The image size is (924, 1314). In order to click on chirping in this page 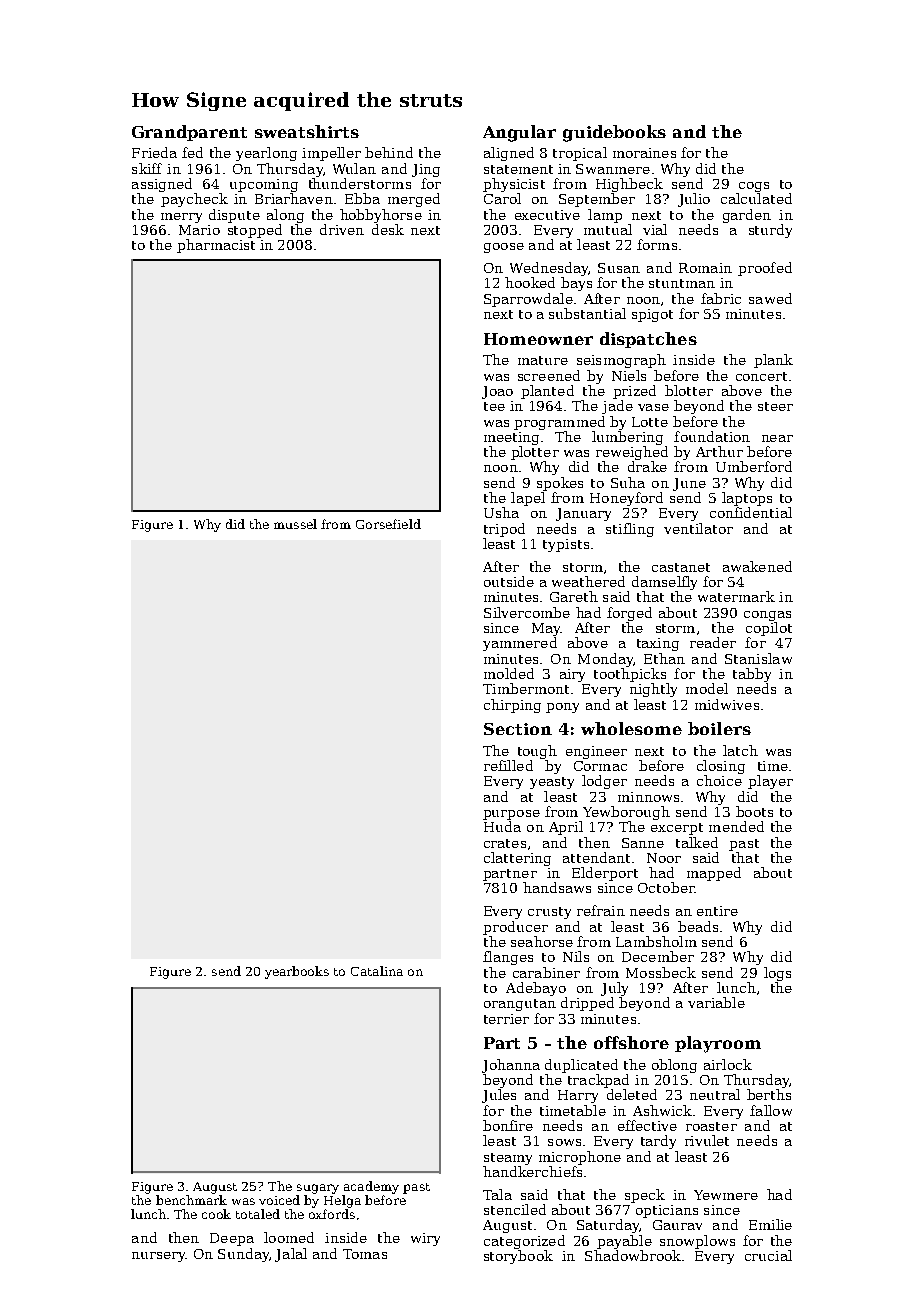, I will do `click(512, 706)`.
